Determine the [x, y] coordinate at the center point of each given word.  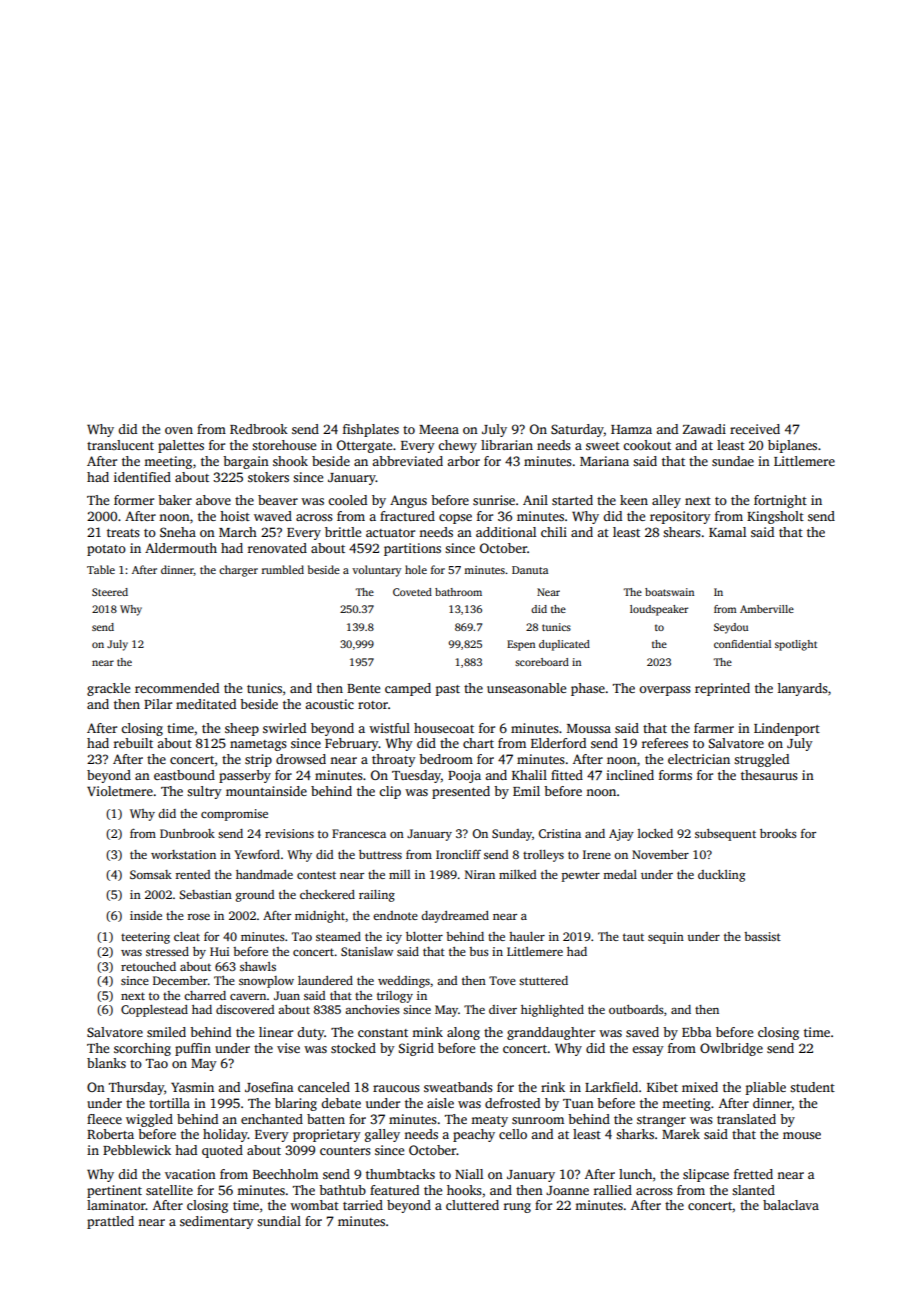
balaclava [791, 1205]
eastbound [184, 775]
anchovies [372, 1009]
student [812, 1087]
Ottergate [364, 446]
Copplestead [154, 1011]
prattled [110, 1222]
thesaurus [769, 775]
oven [179, 430]
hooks [464, 1190]
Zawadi [704, 429]
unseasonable [526, 688]
